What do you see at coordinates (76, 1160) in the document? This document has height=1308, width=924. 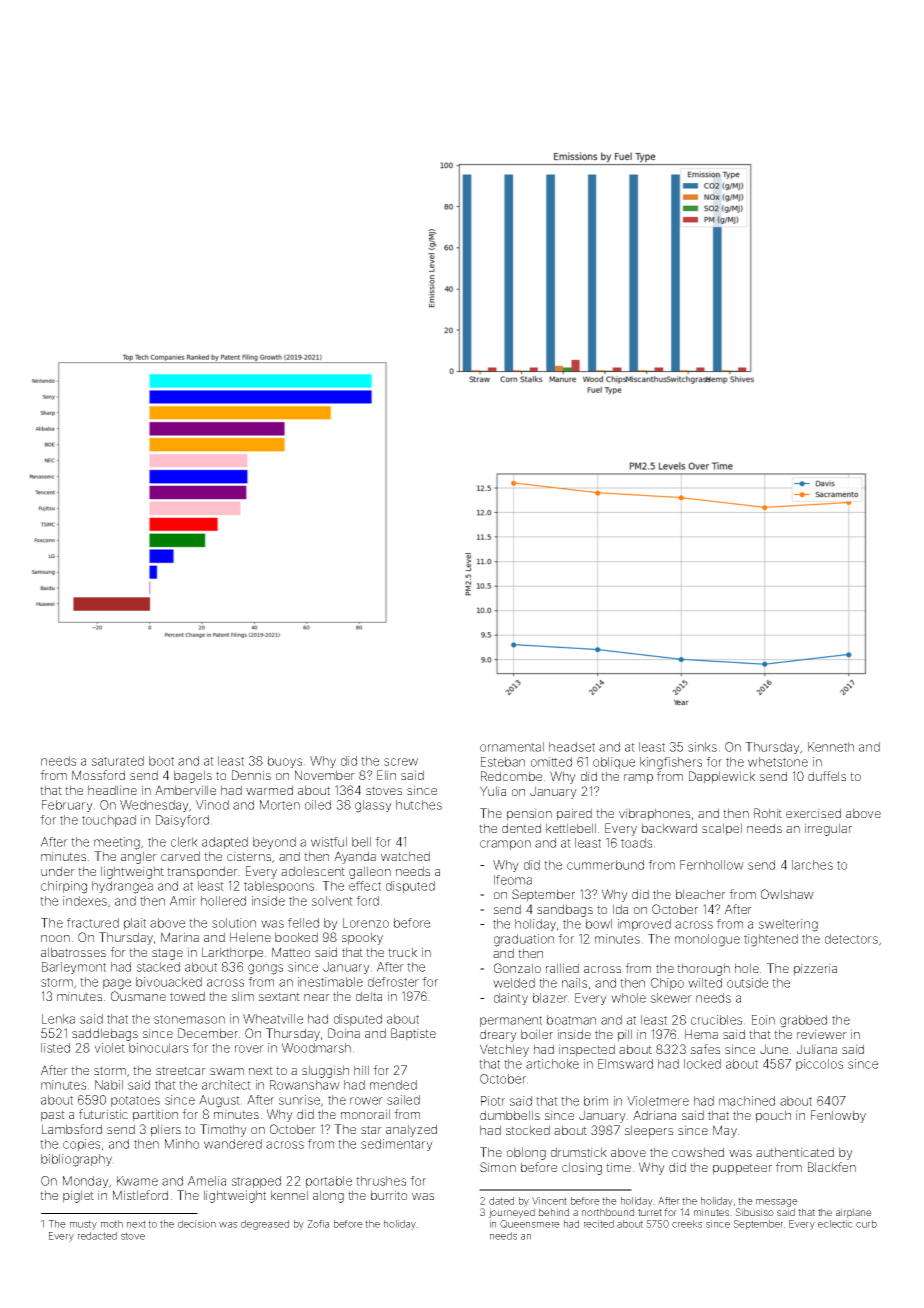 I see `bibliography` at bounding box center [76, 1160].
